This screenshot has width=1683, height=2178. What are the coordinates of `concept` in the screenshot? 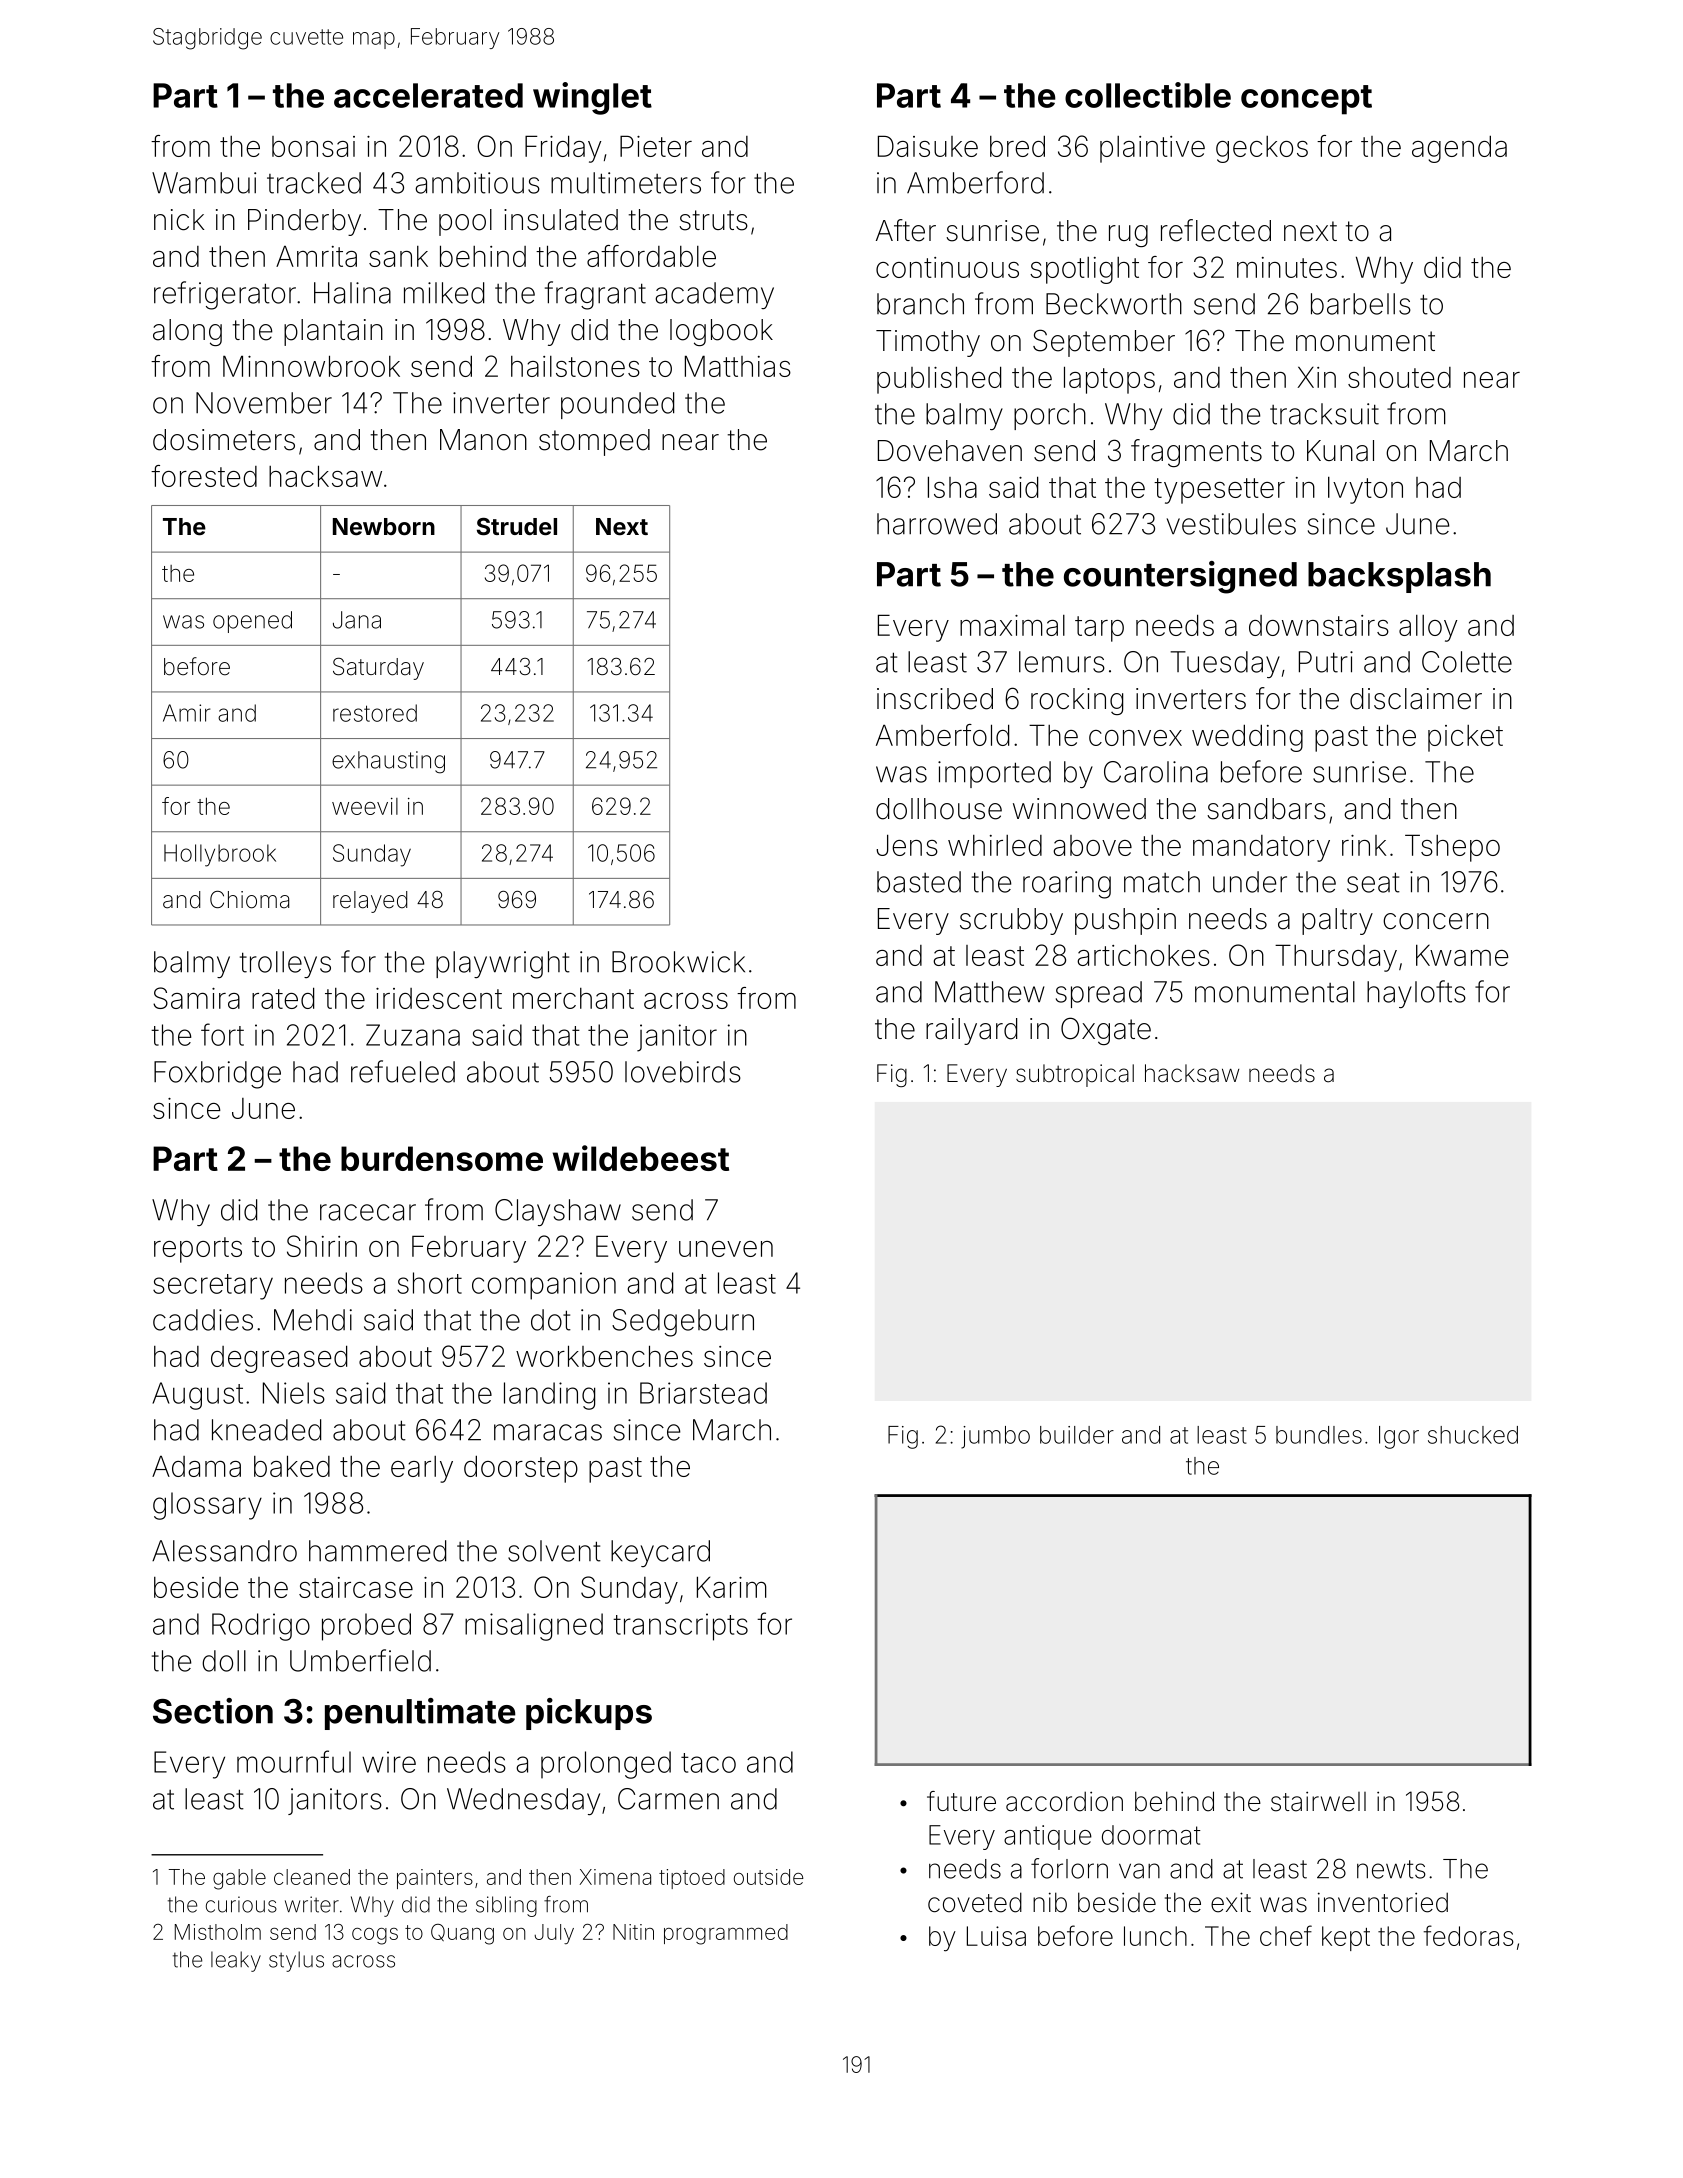 It's located at (1306, 100).
